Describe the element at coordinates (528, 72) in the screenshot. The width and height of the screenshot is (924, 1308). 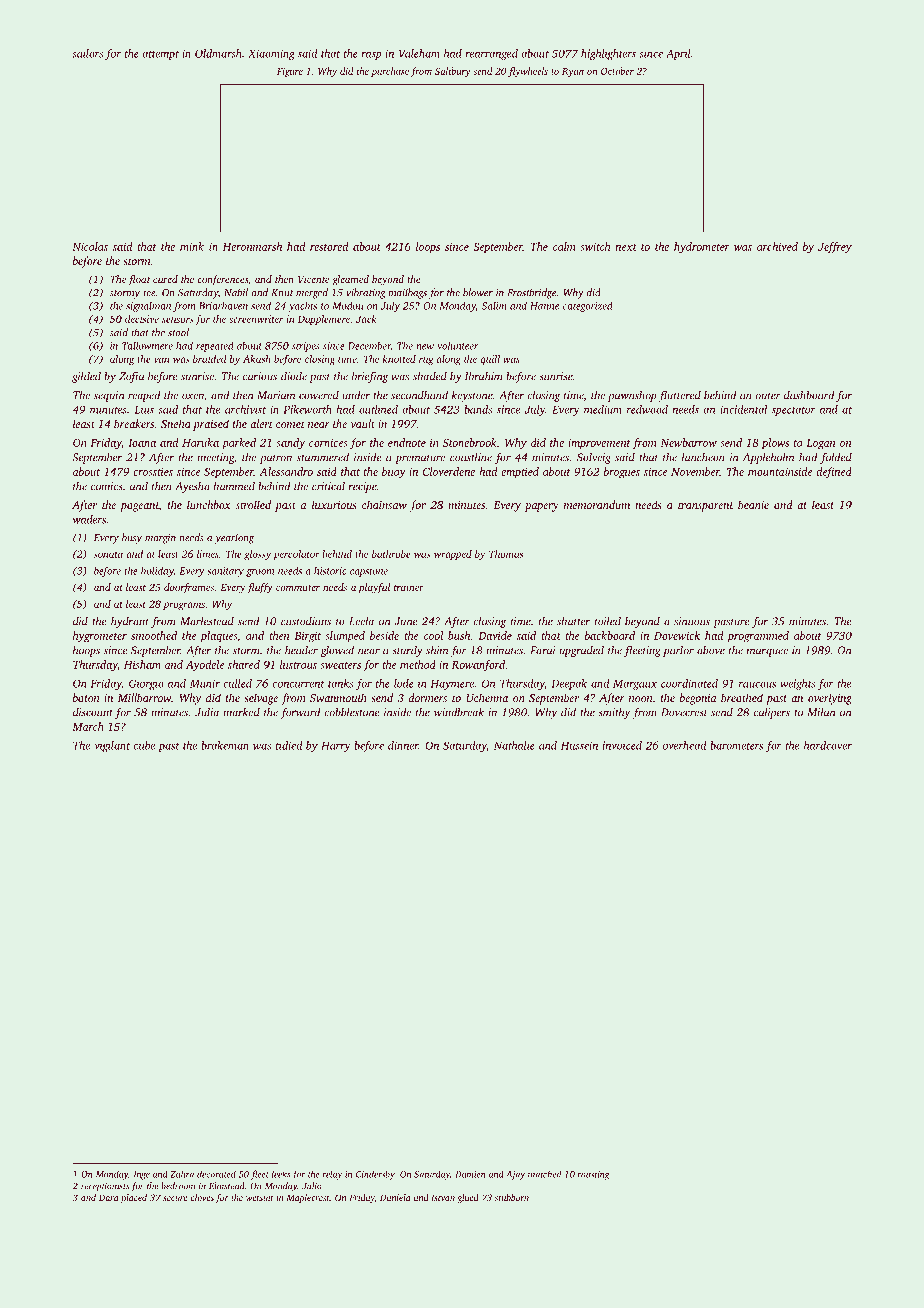
I see `flywheels` at that location.
